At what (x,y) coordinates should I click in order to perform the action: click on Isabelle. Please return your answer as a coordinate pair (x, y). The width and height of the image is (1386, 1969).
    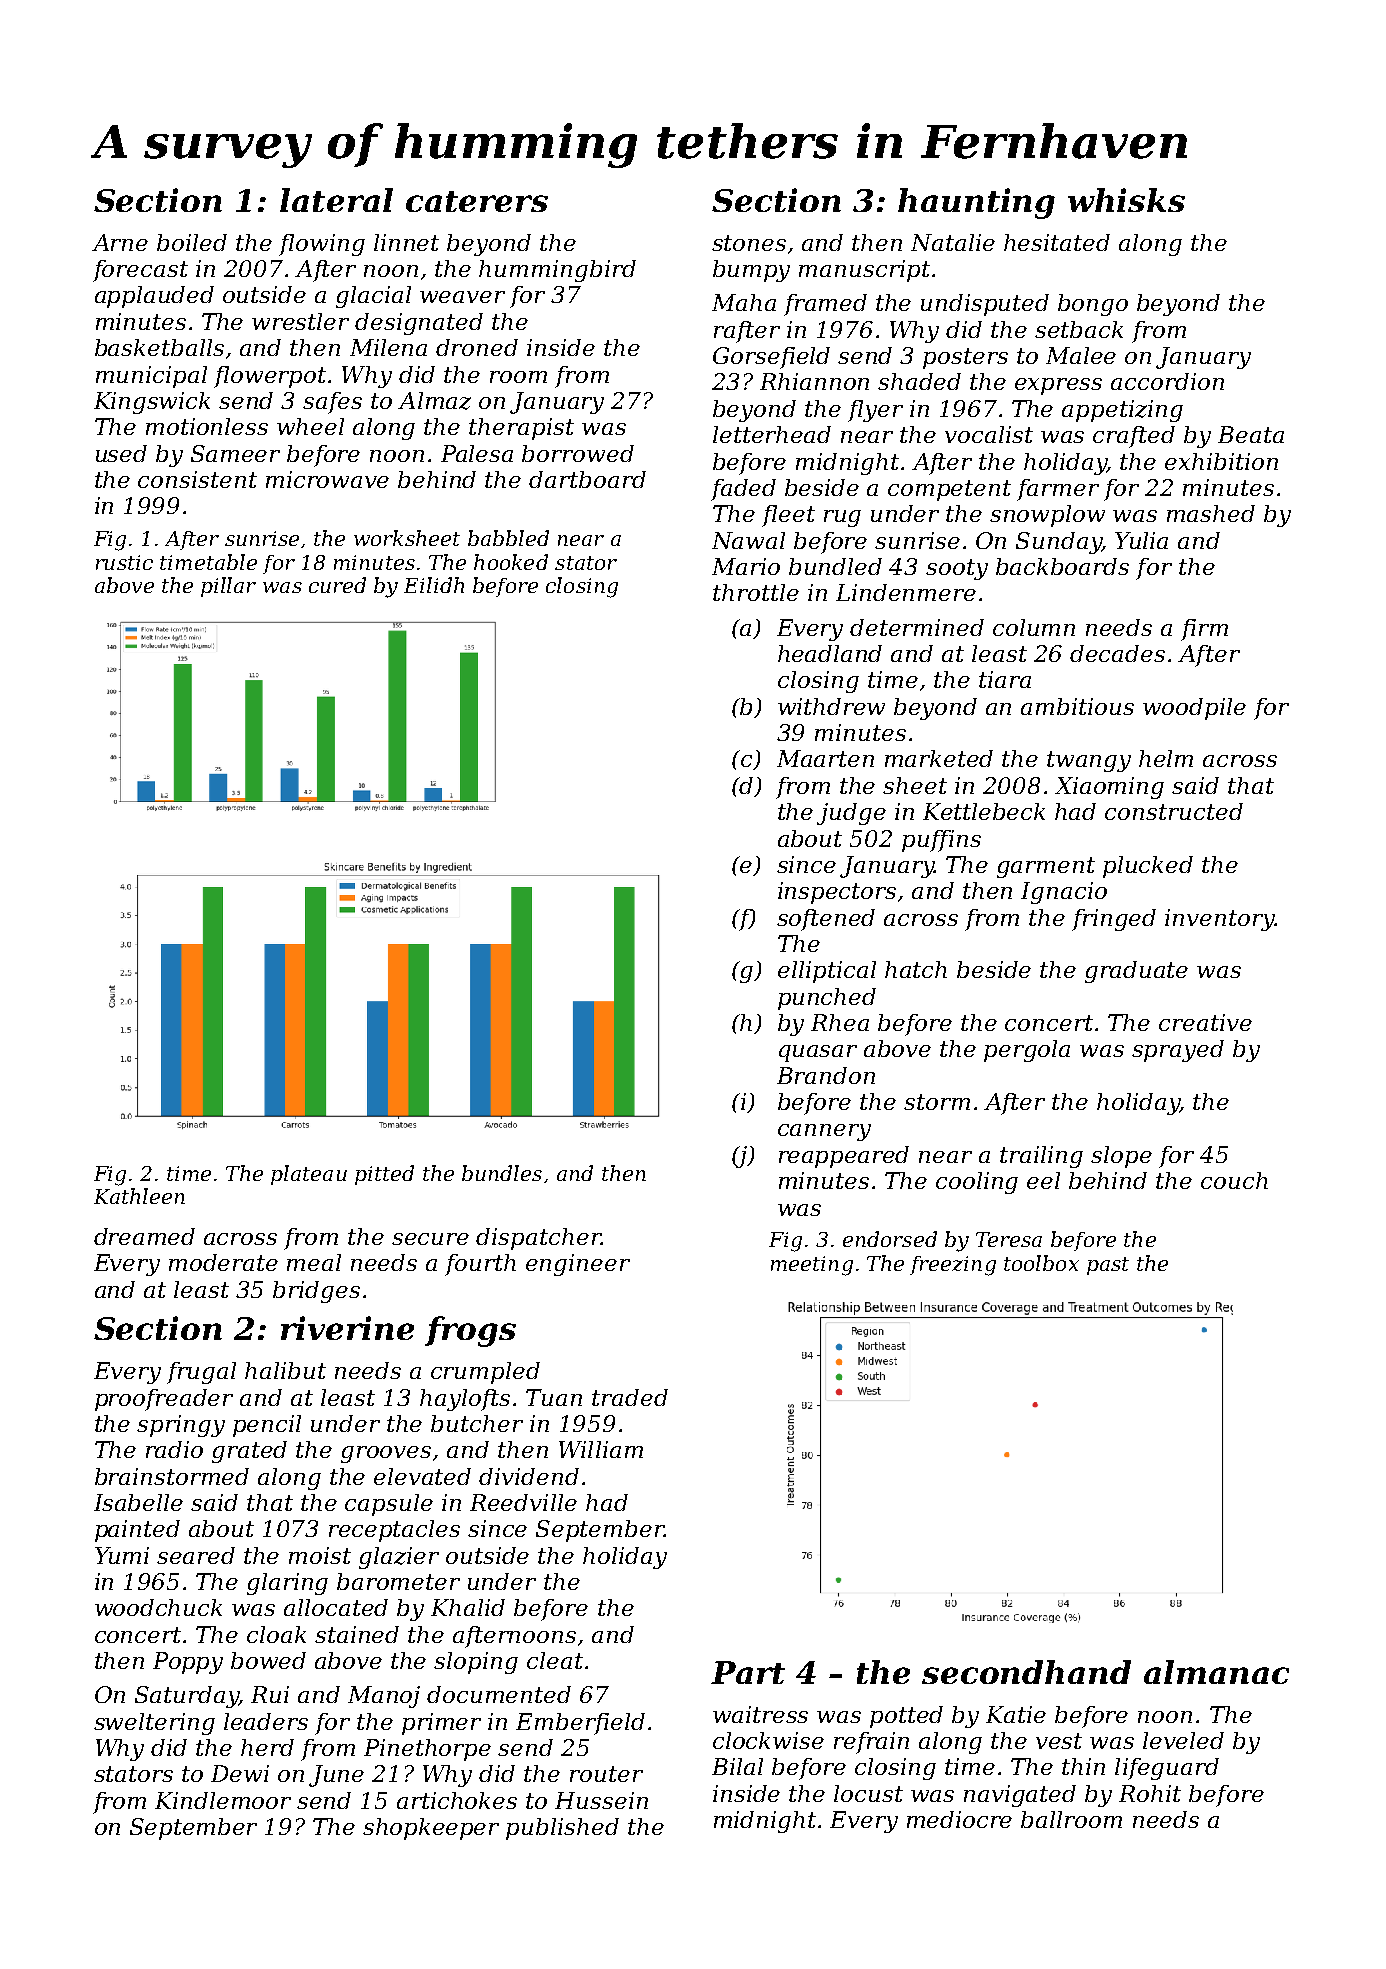
    Looking at the image, I should click on (138, 1502).
